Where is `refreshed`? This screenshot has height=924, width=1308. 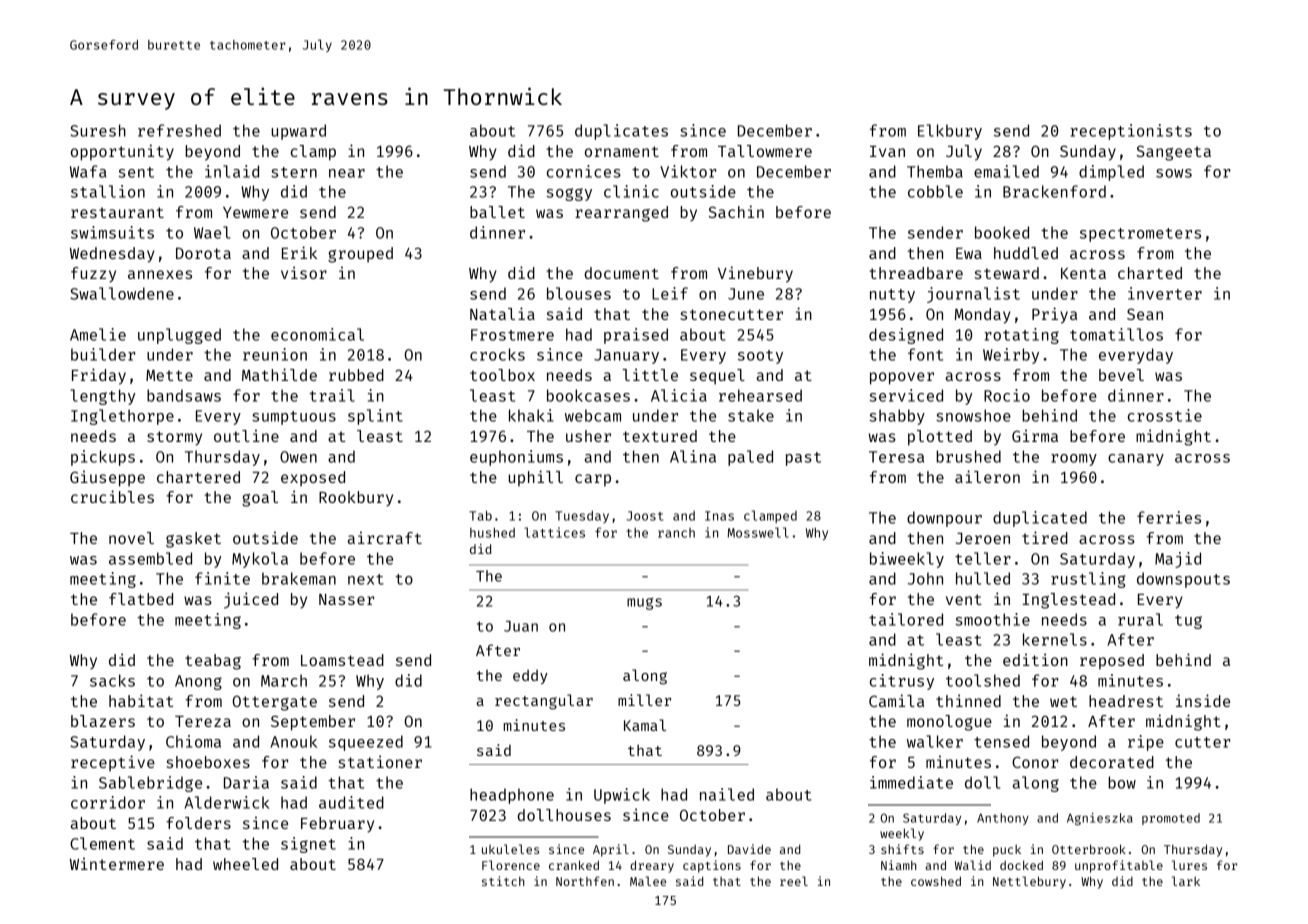 refreshed is located at coordinates (179, 130).
